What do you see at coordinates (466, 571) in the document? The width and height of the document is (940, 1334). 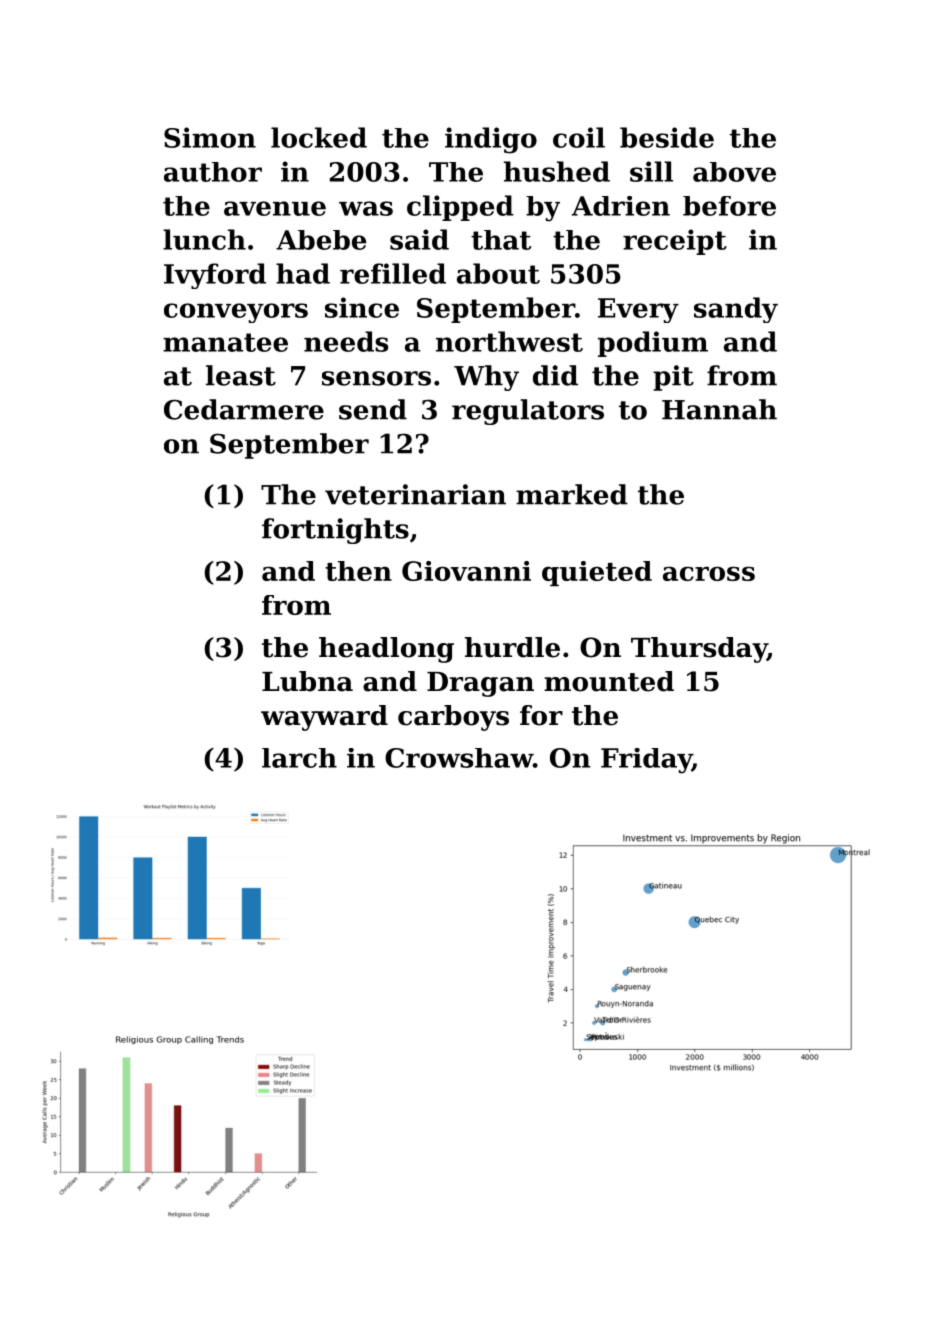 I see `Giovanni` at bounding box center [466, 571].
